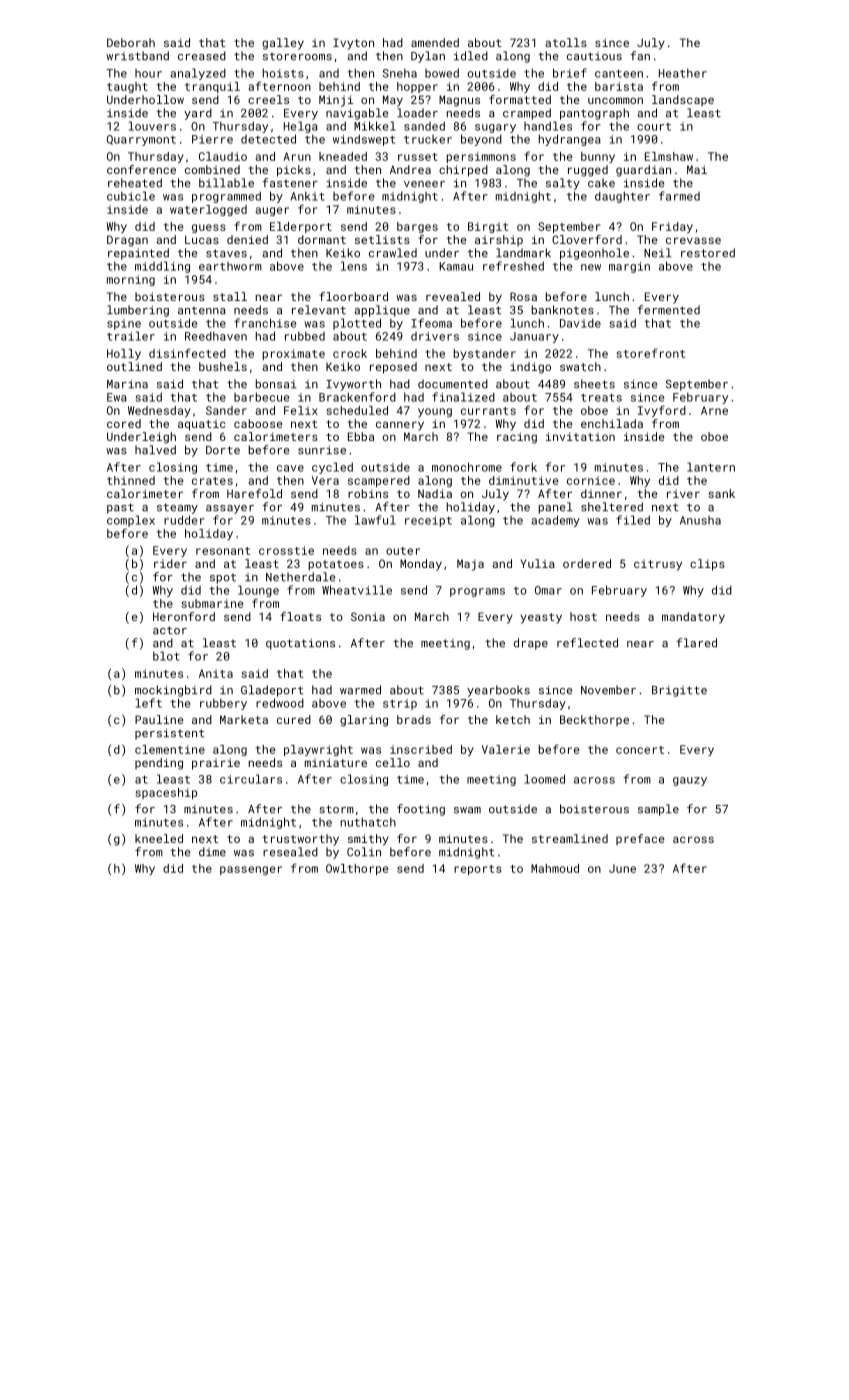 The image size is (849, 1400). I want to click on Brigitte, so click(679, 691).
